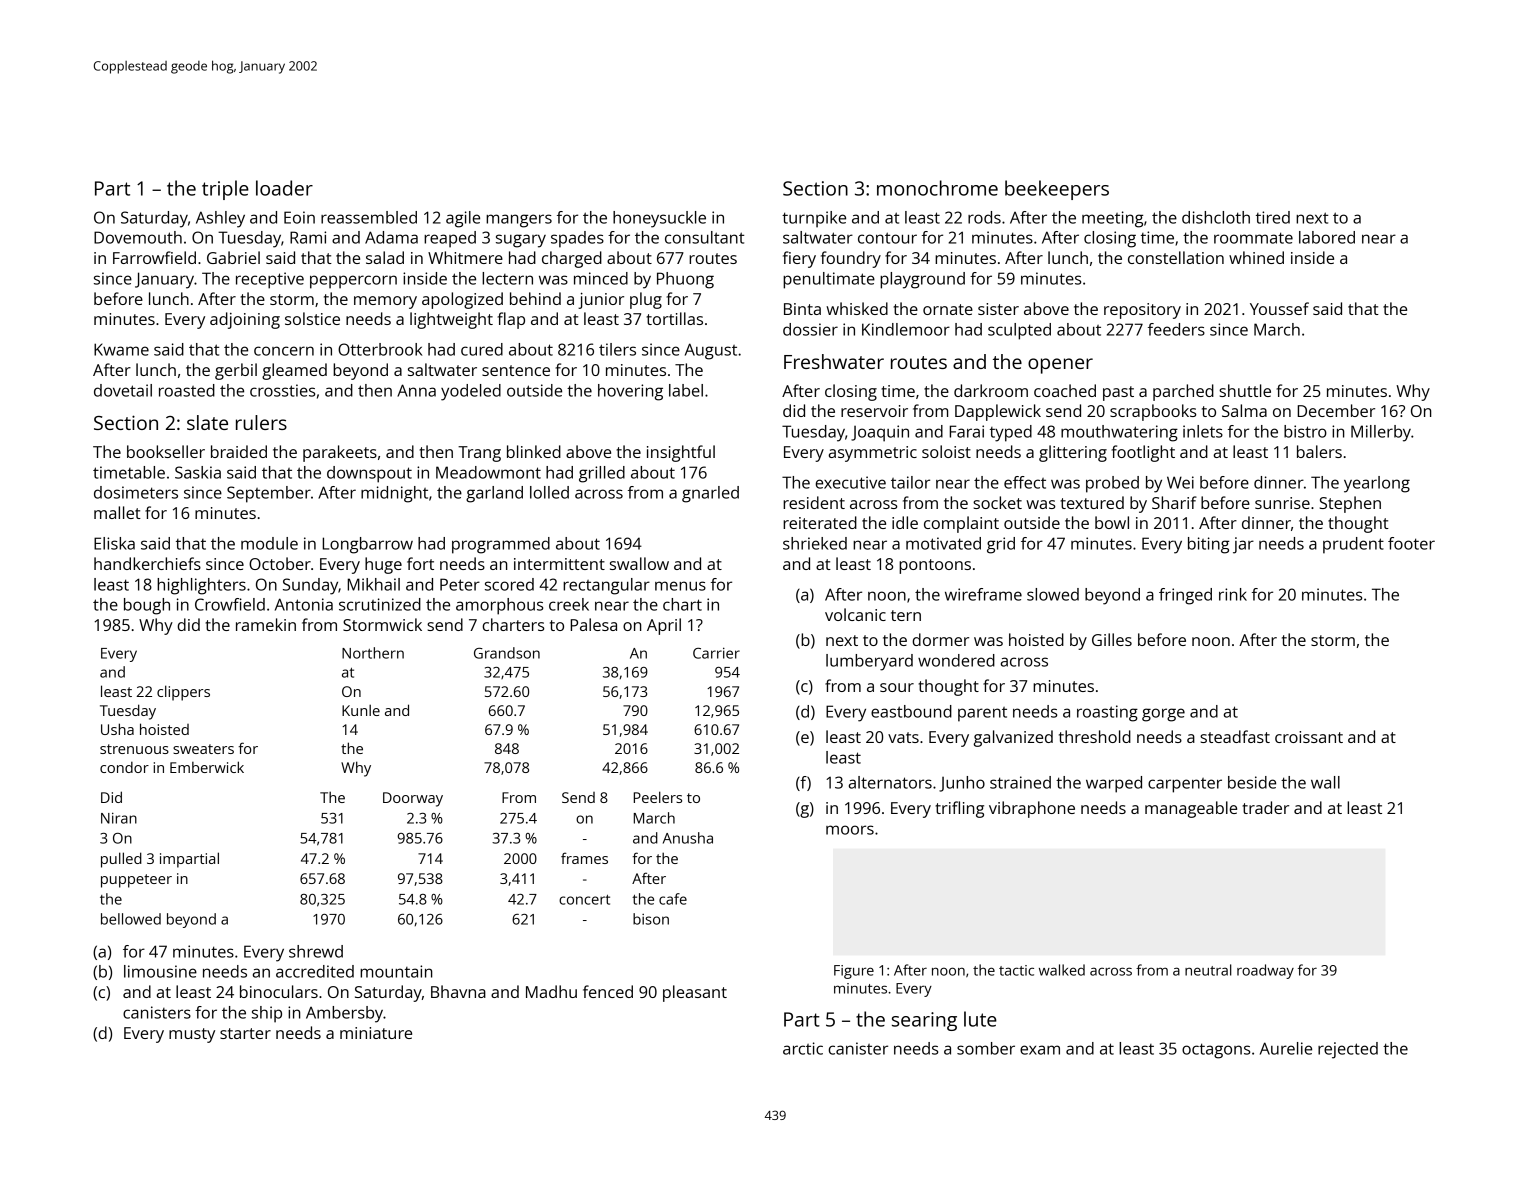 The width and height of the screenshot is (1529, 1182). What do you see at coordinates (136, 881) in the screenshot?
I see `puppeteer` at bounding box center [136, 881].
